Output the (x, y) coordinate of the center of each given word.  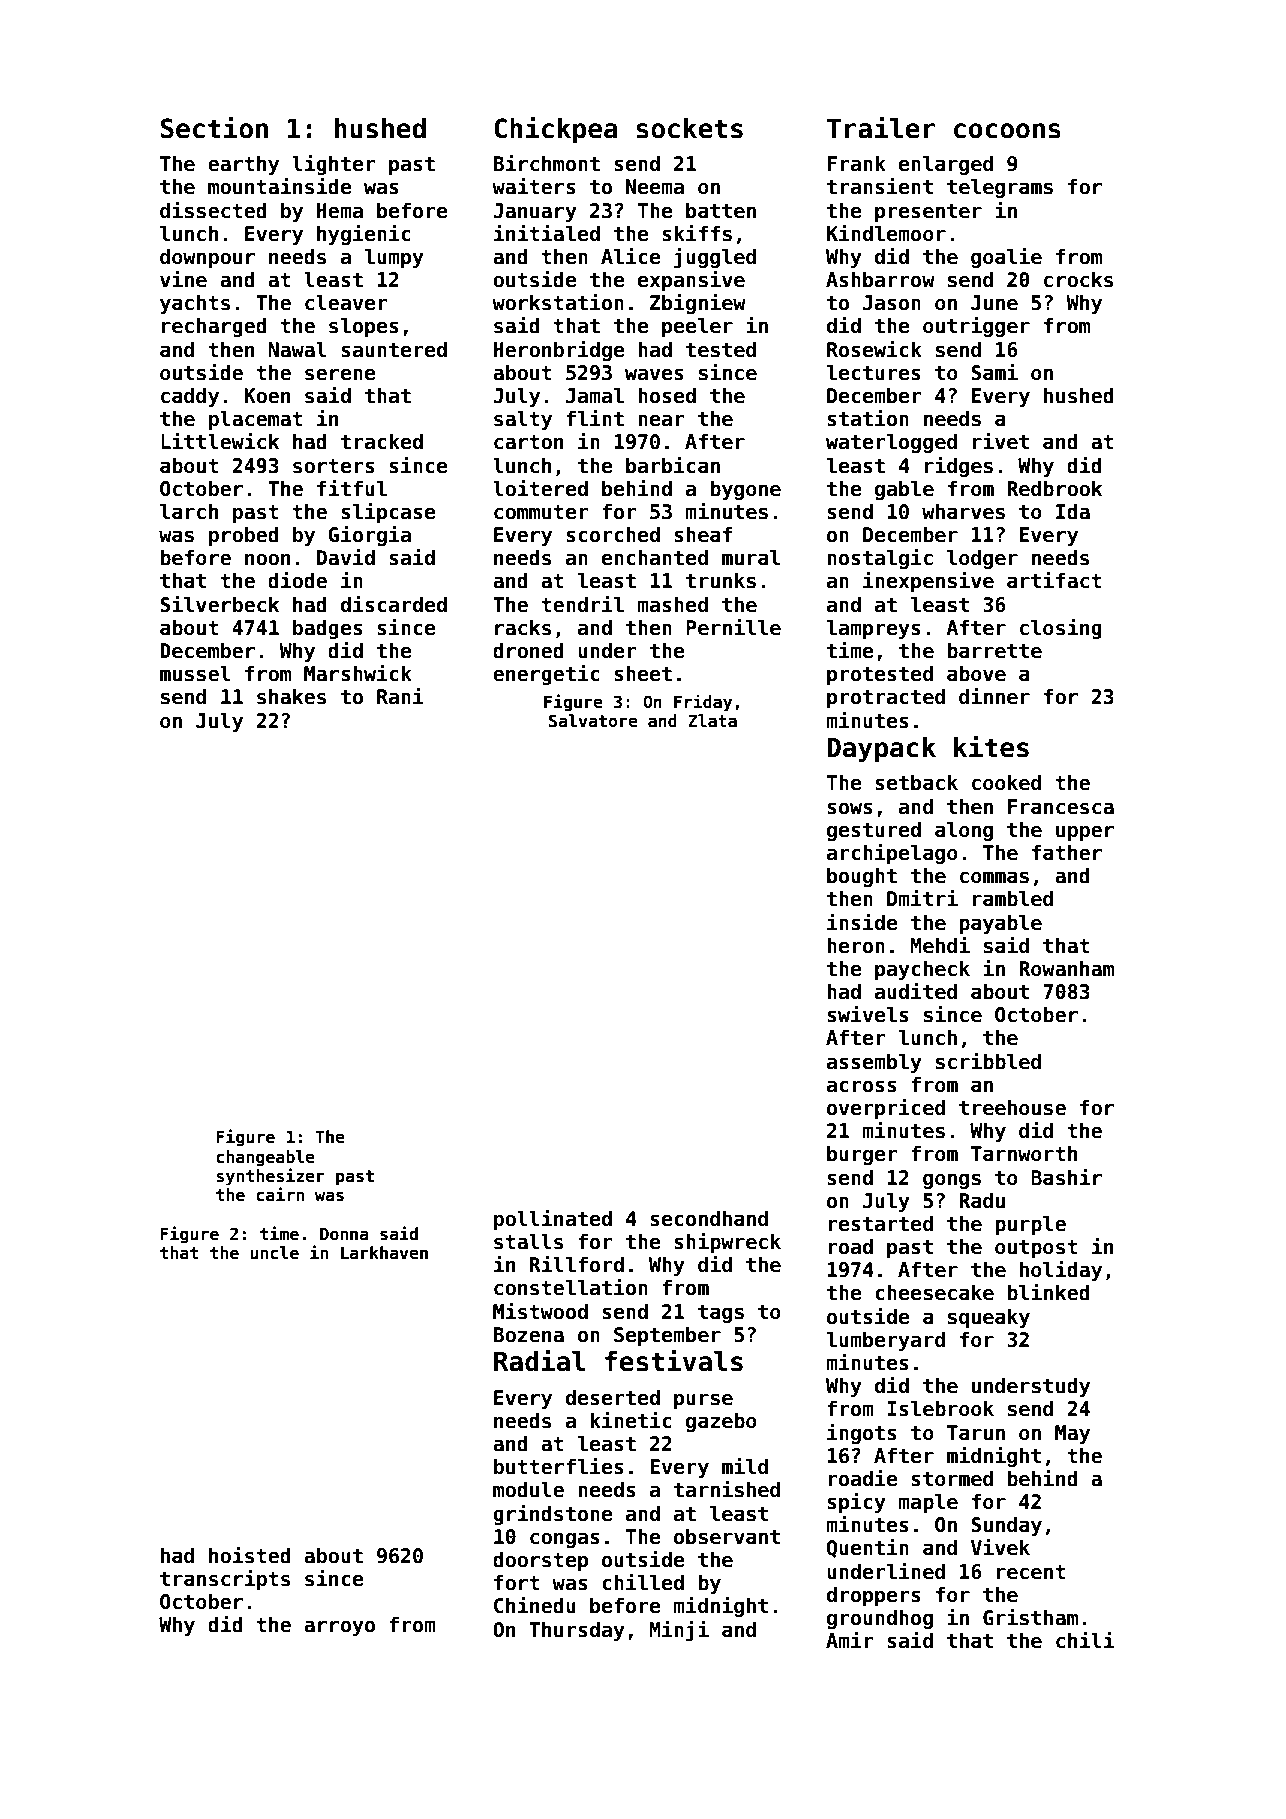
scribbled (988, 1061)
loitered (540, 488)
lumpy (394, 258)
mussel (195, 673)
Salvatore (593, 721)
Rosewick (874, 349)
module (528, 1489)
